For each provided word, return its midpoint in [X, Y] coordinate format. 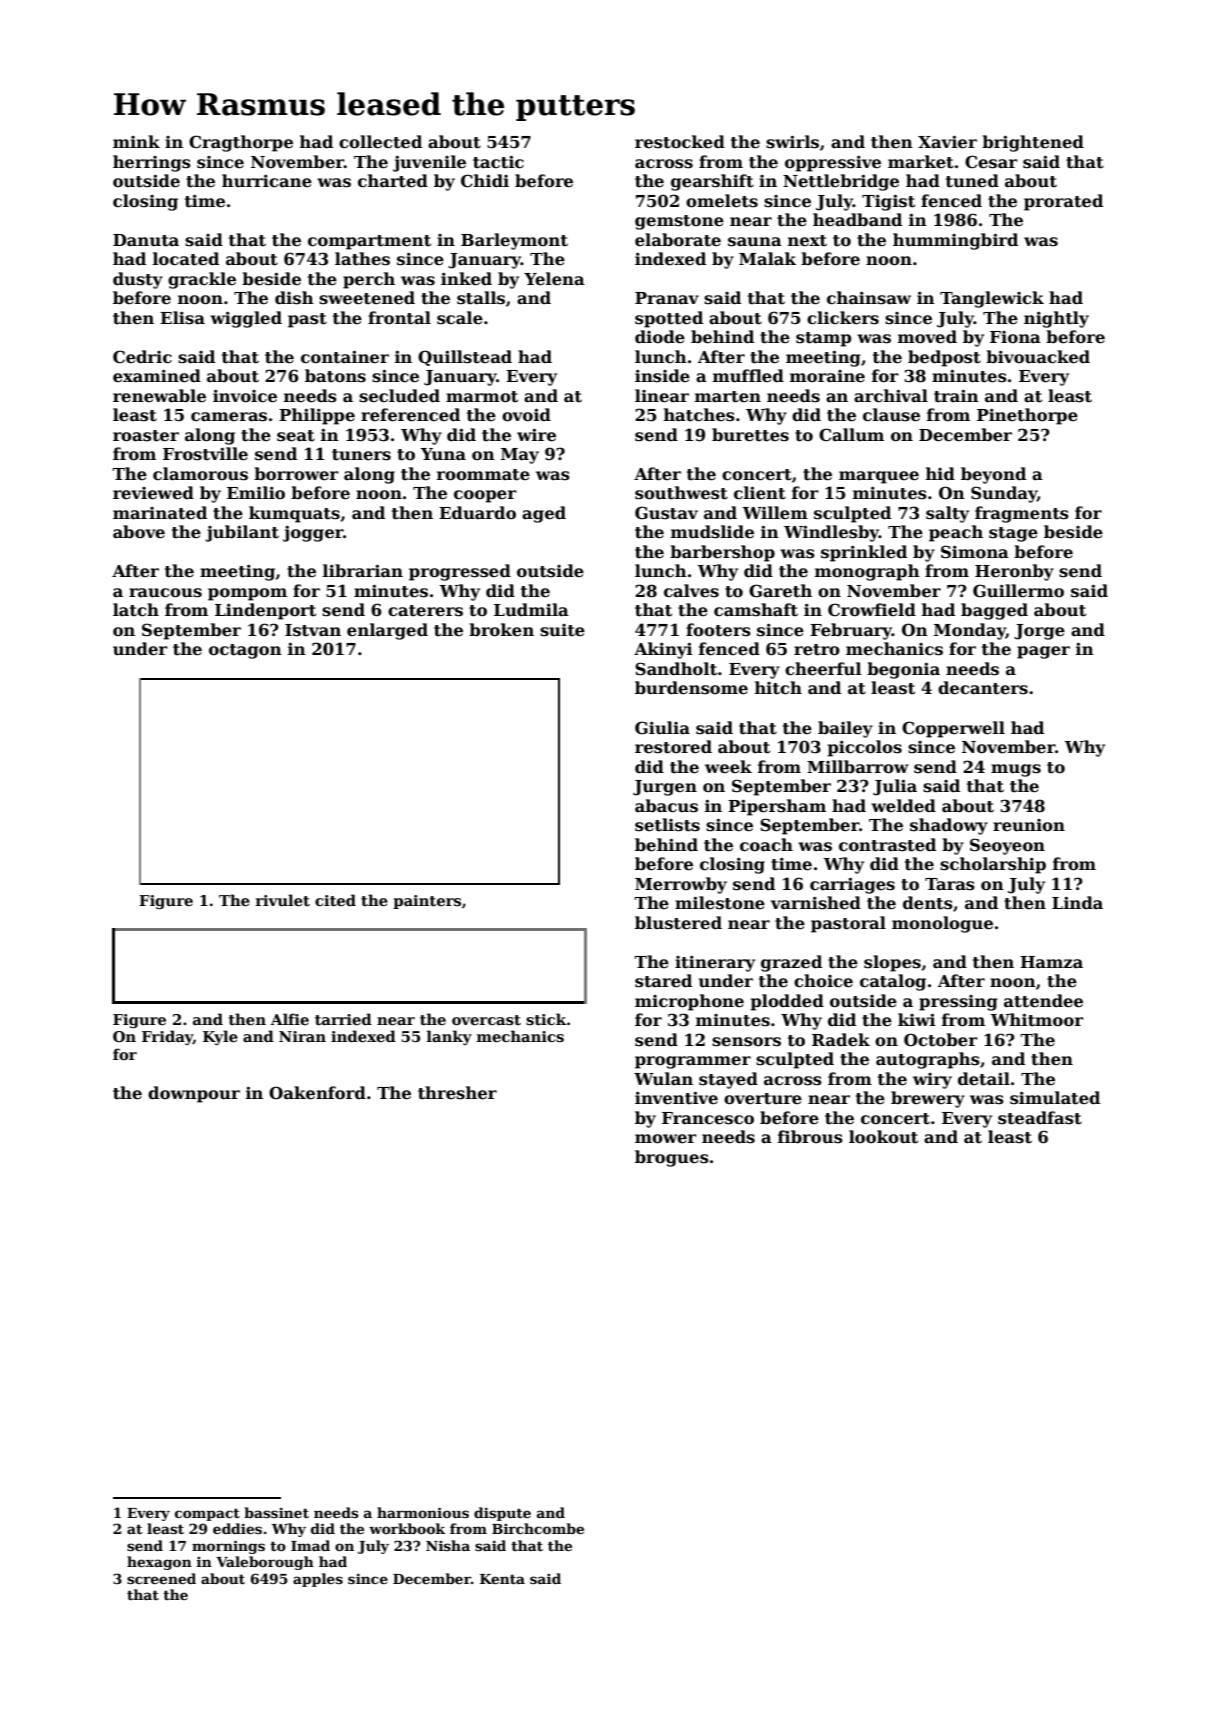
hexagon [159, 1563]
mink [136, 141]
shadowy [949, 826]
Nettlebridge [841, 182]
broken [501, 630]
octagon [245, 651]
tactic [498, 162]
